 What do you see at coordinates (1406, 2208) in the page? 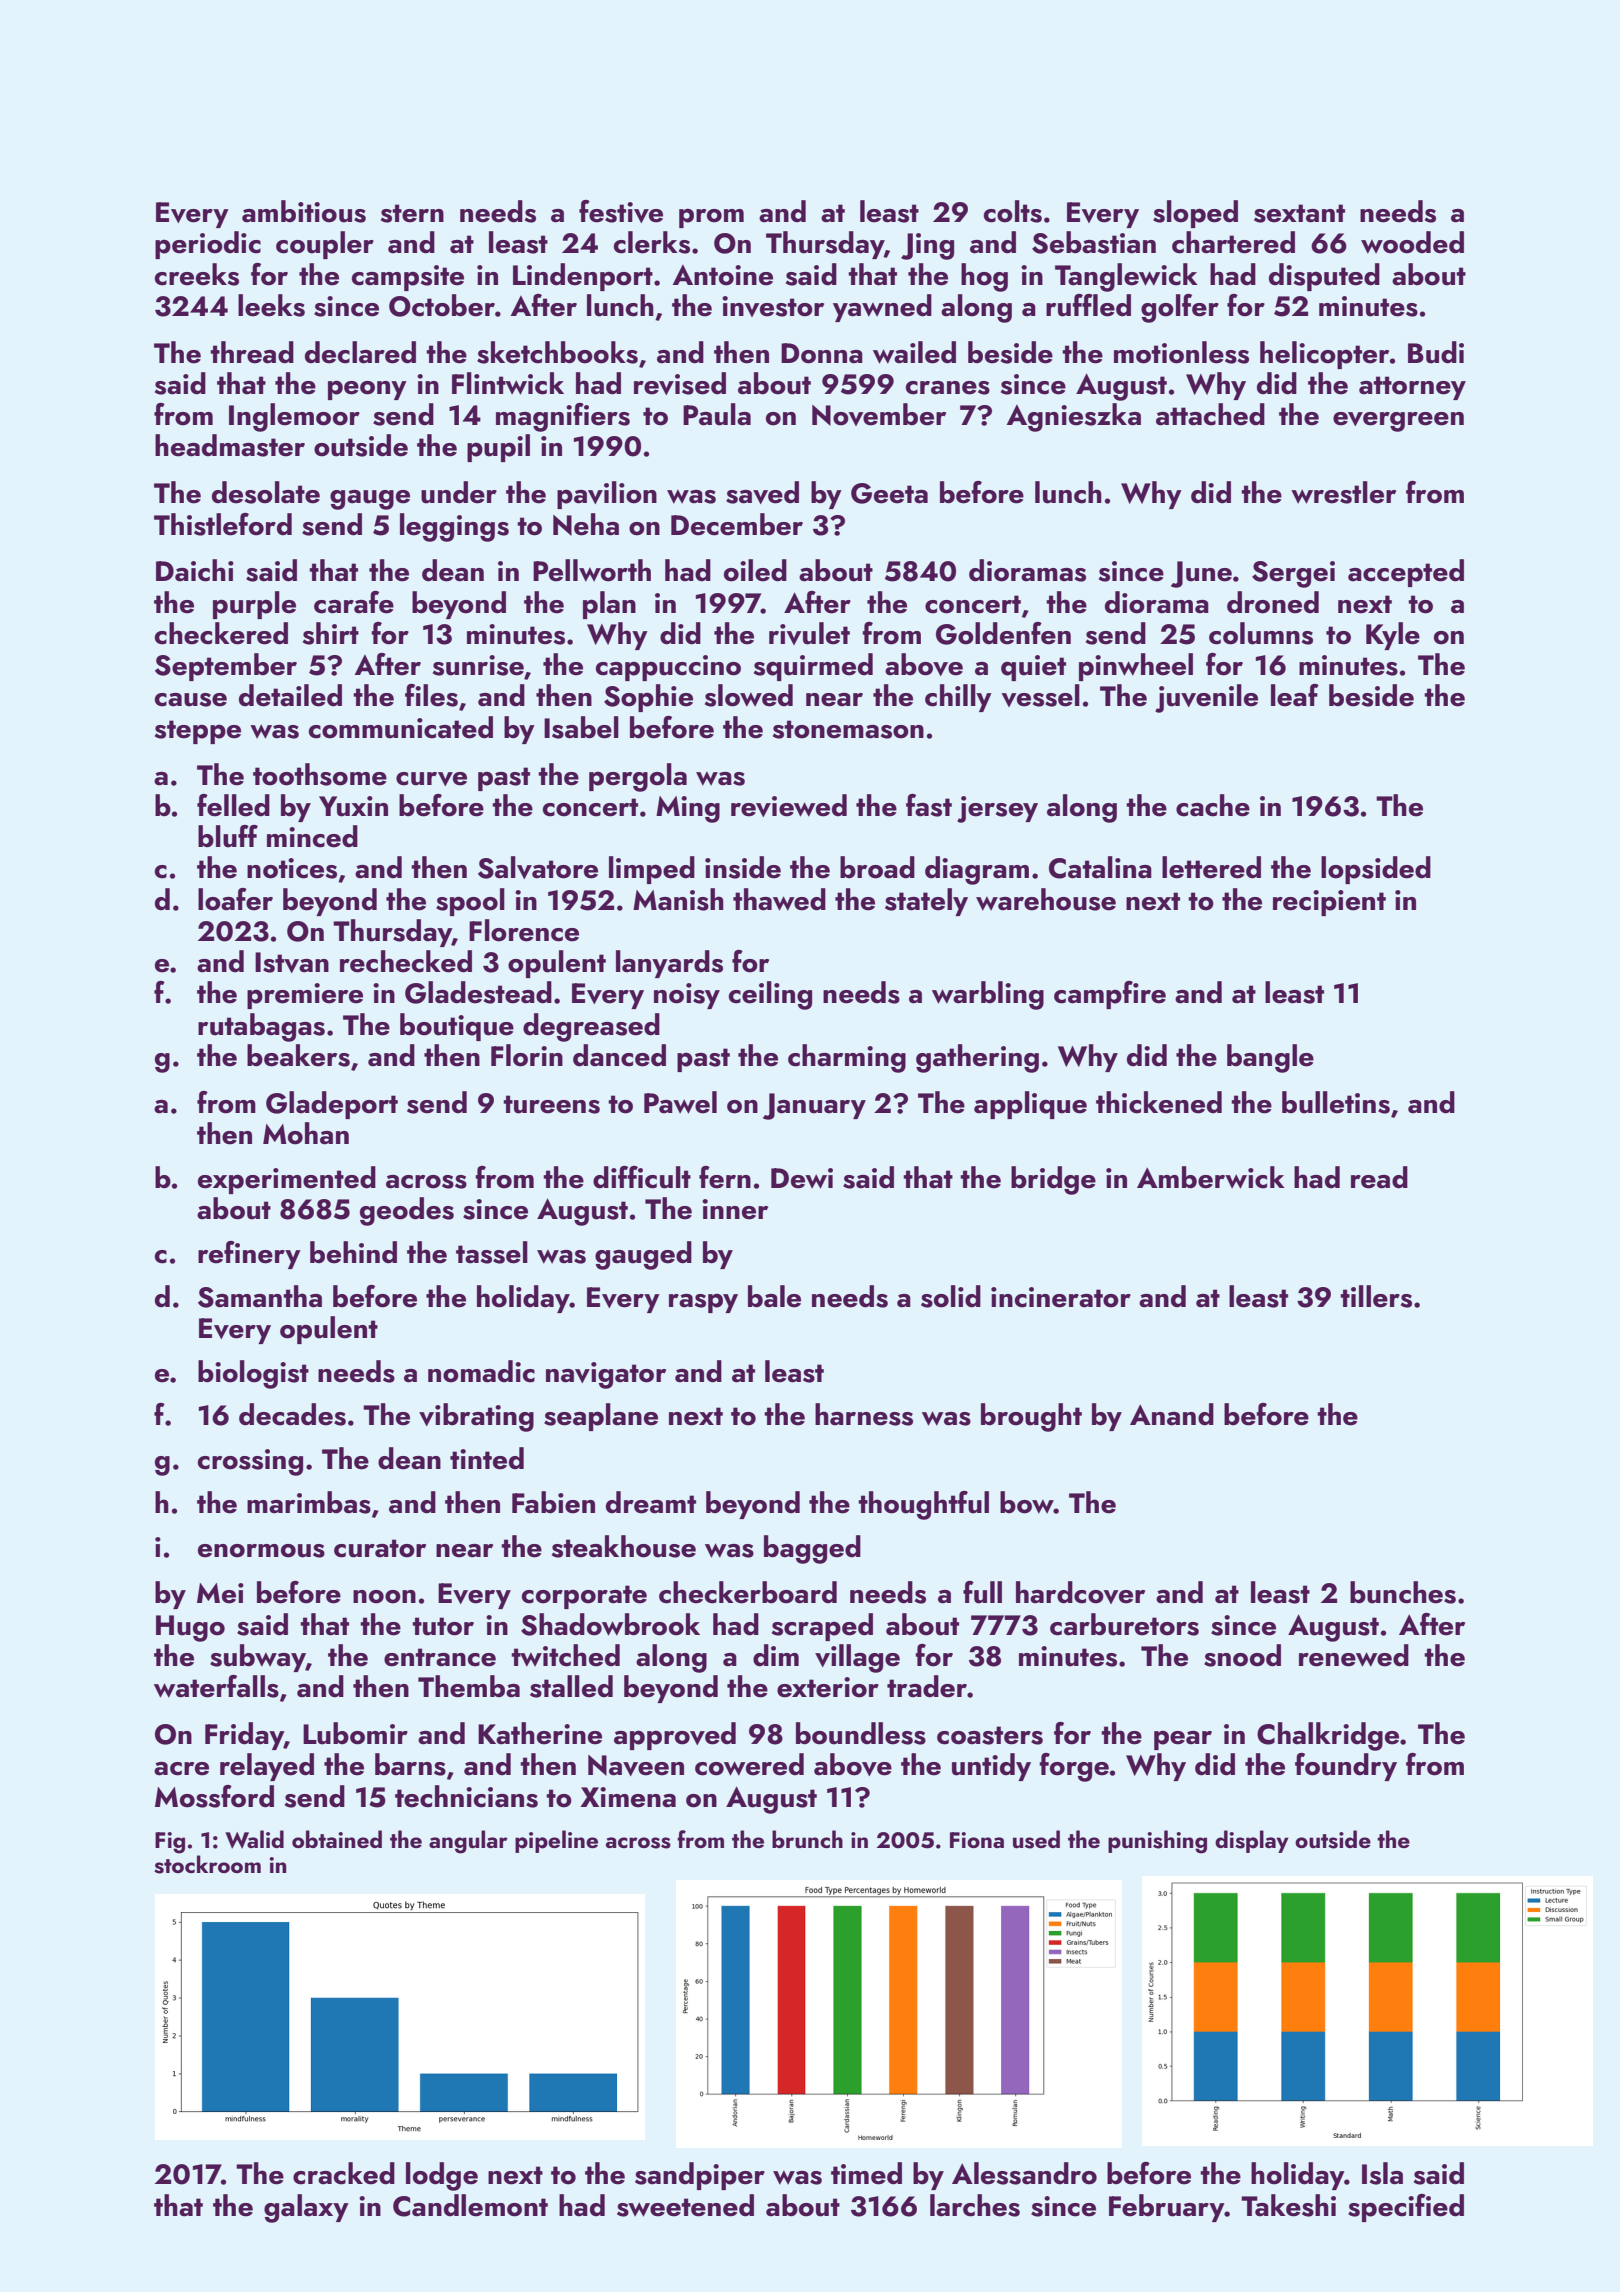
I see `specified` at bounding box center [1406, 2208].
